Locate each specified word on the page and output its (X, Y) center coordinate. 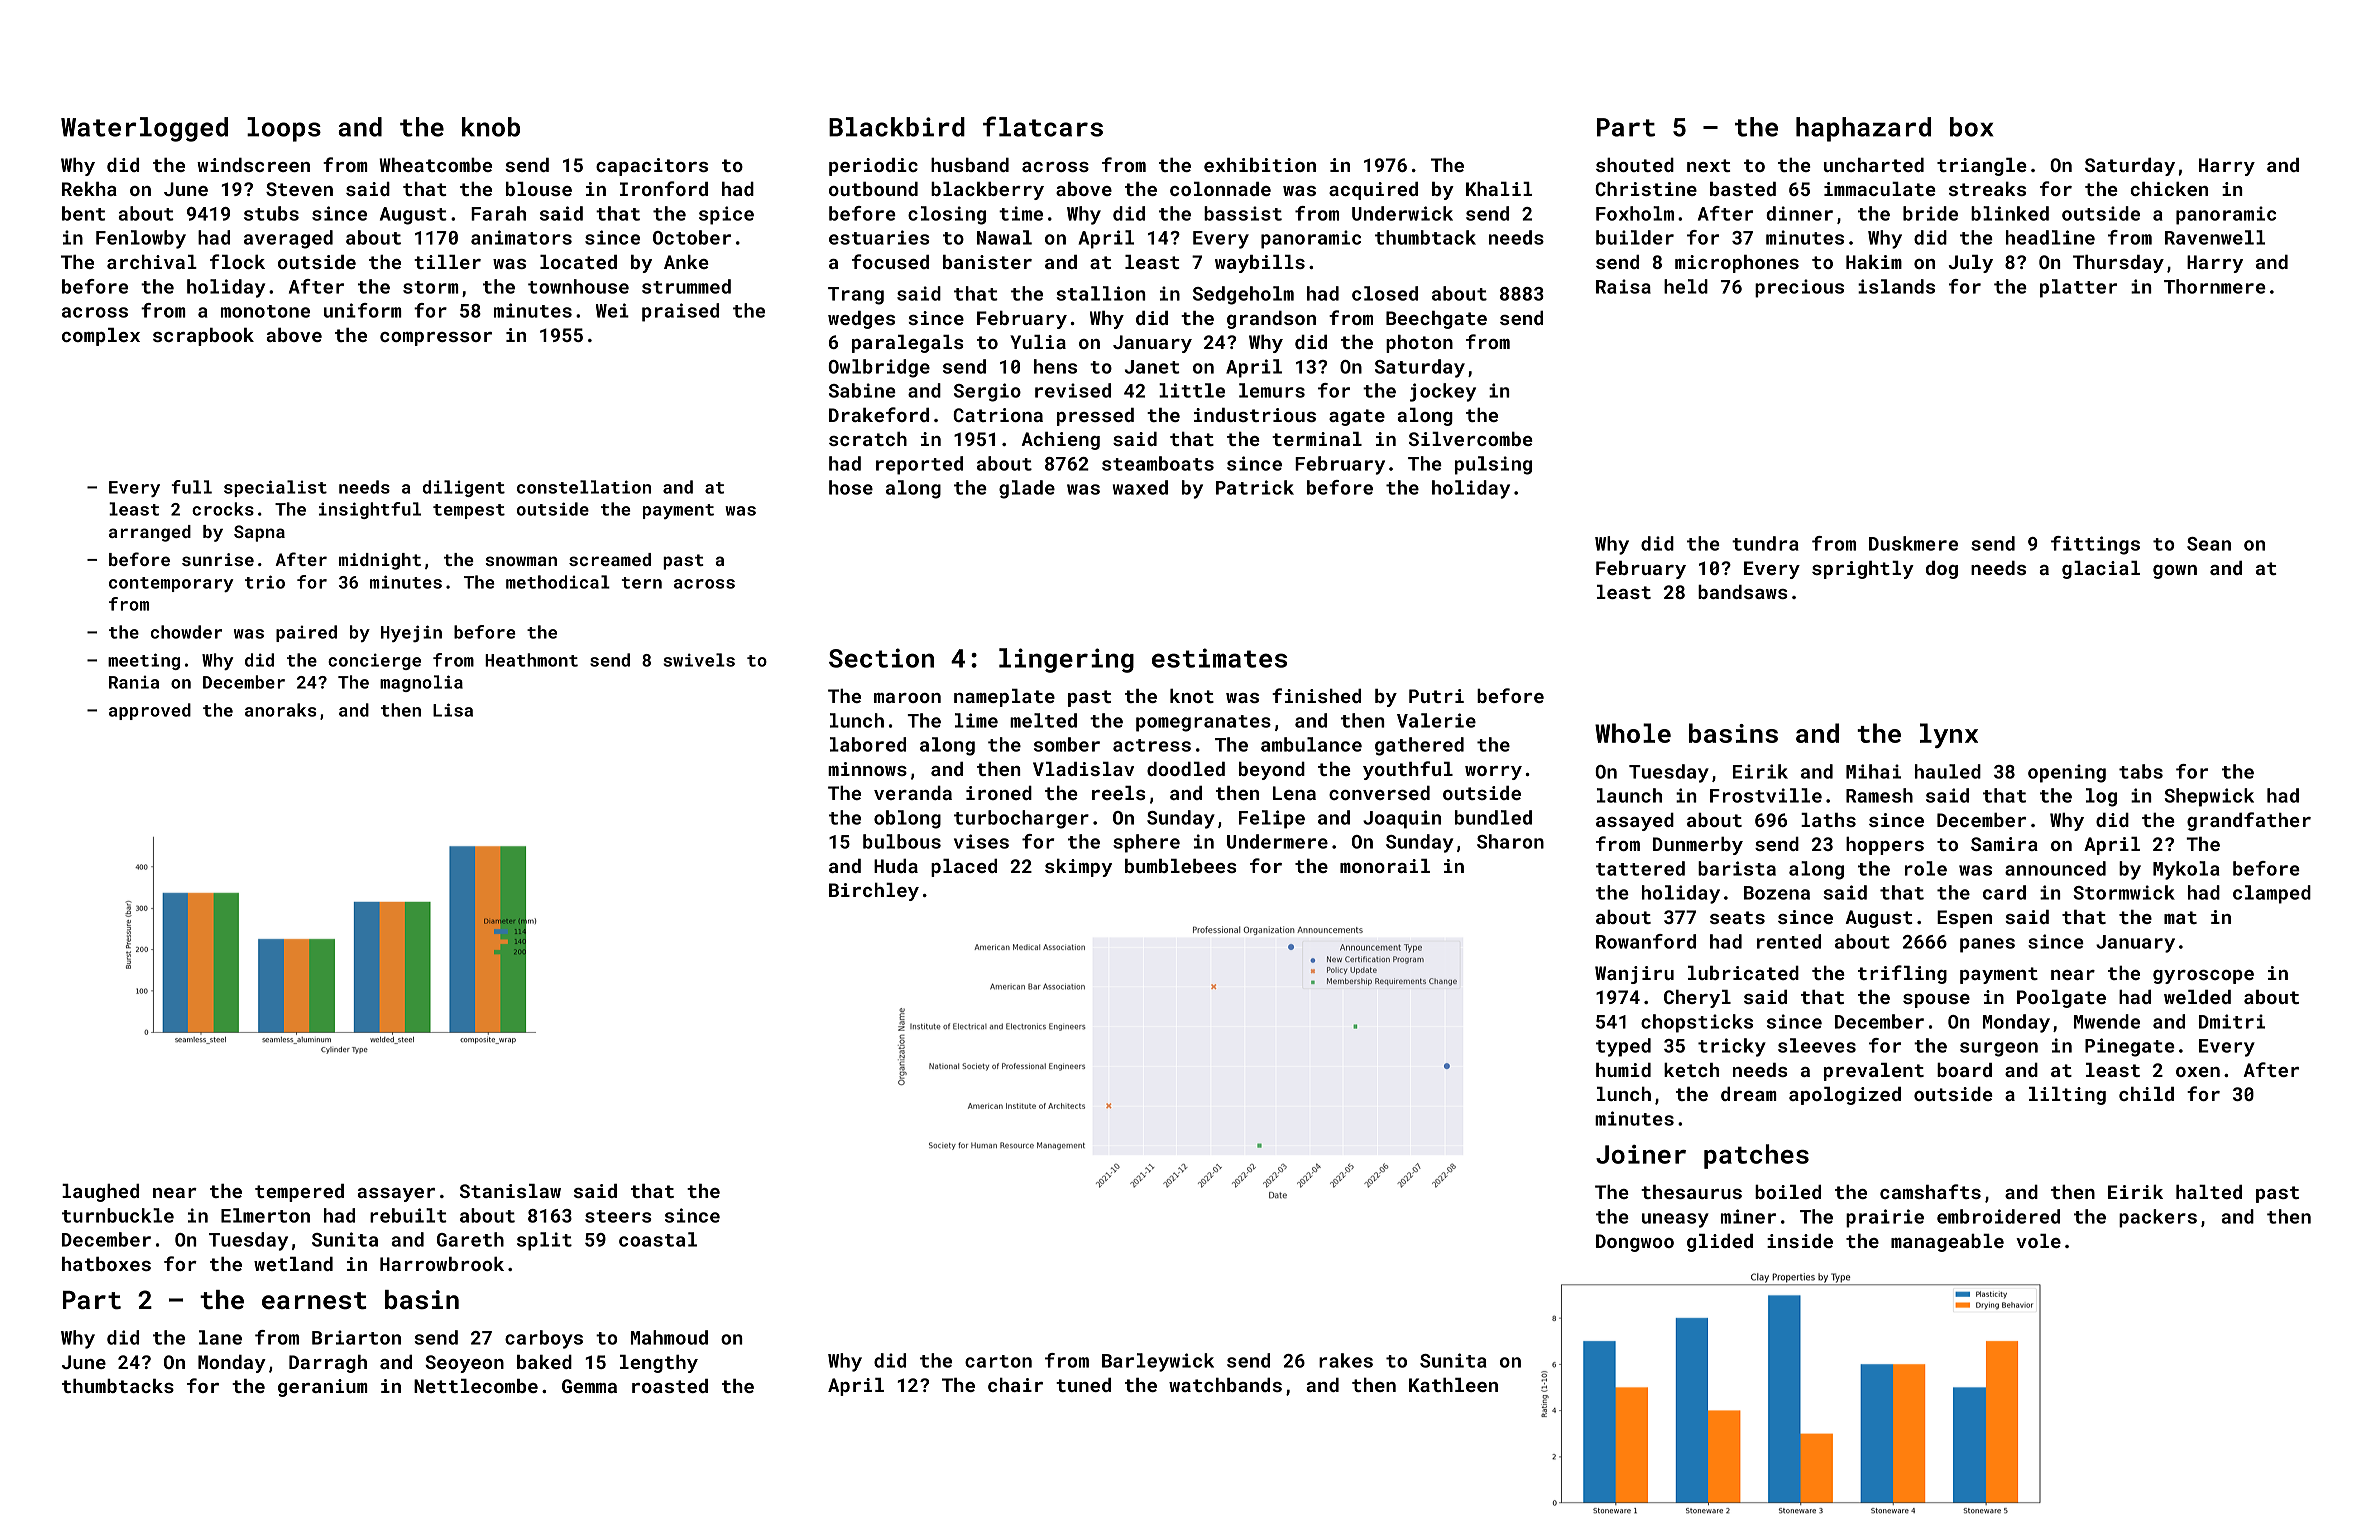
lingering (1066, 660)
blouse (539, 189)
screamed (610, 559)
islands (1896, 286)
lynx (1949, 735)
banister (987, 262)
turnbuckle (118, 1215)
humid (1623, 1070)
